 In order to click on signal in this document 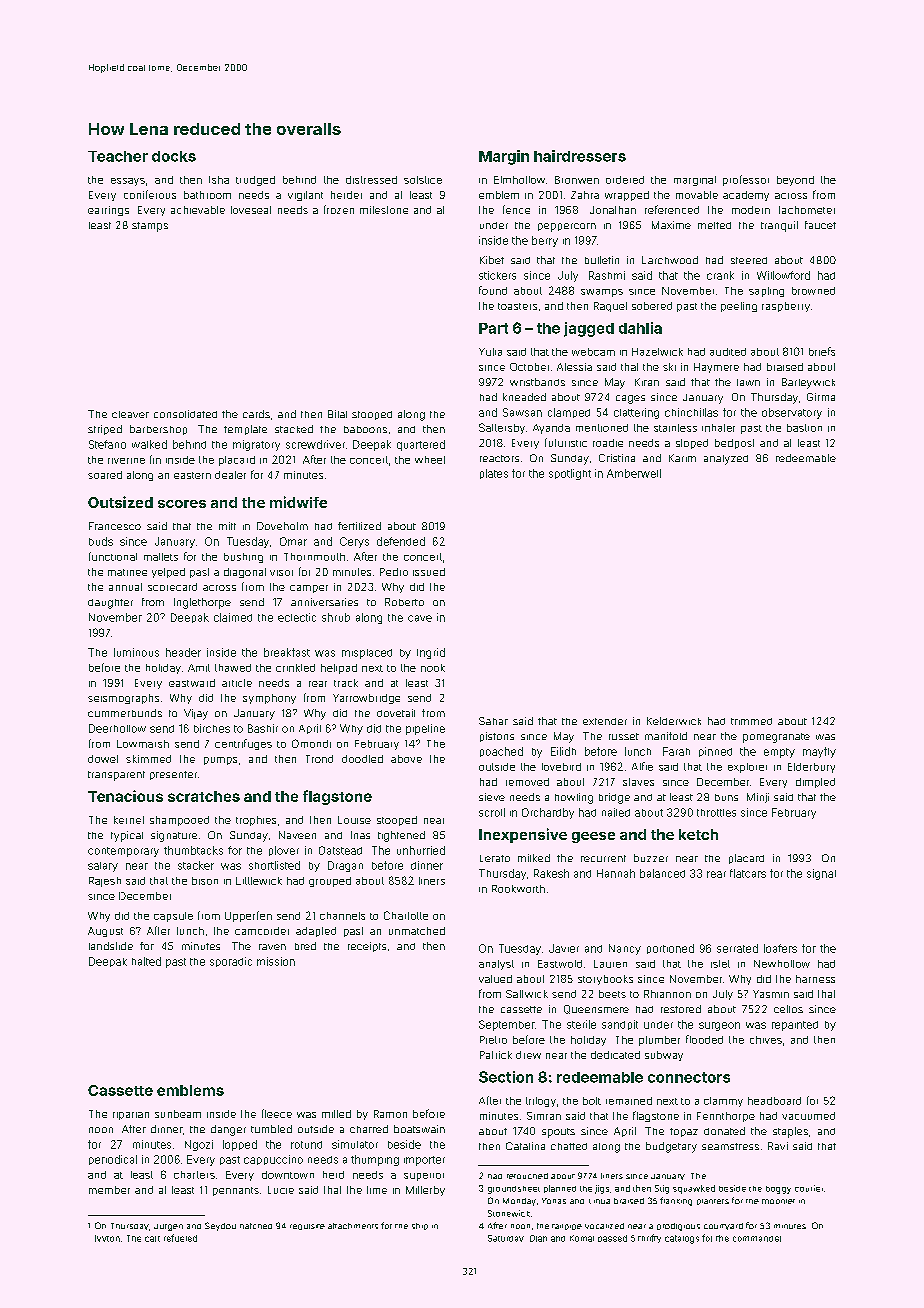, I will do `click(821, 874)`.
